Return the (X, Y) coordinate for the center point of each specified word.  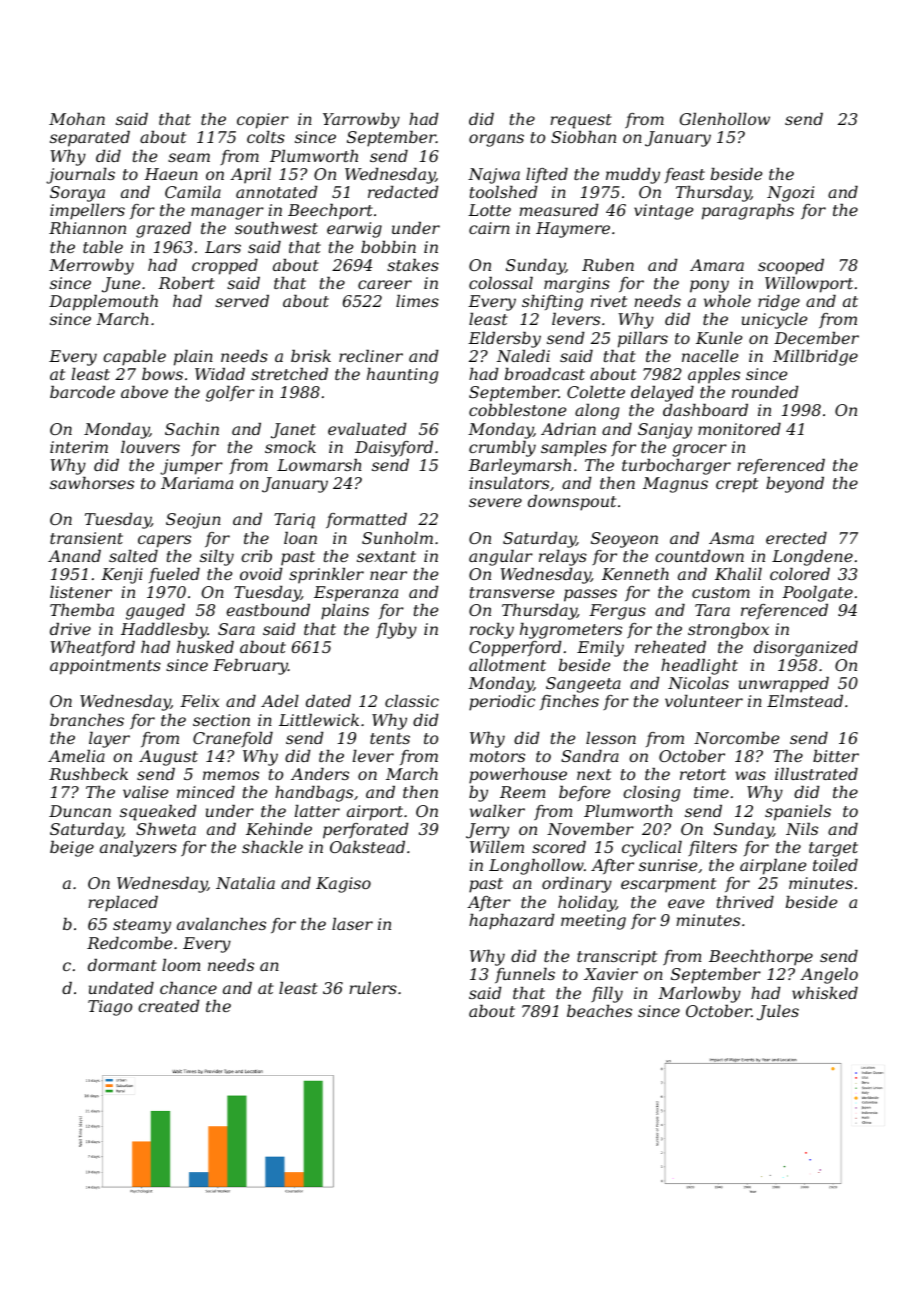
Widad (220, 374)
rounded (765, 392)
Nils (802, 829)
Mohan (77, 119)
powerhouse (518, 776)
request (581, 121)
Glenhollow (725, 119)
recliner (371, 356)
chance (188, 988)
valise (145, 792)
